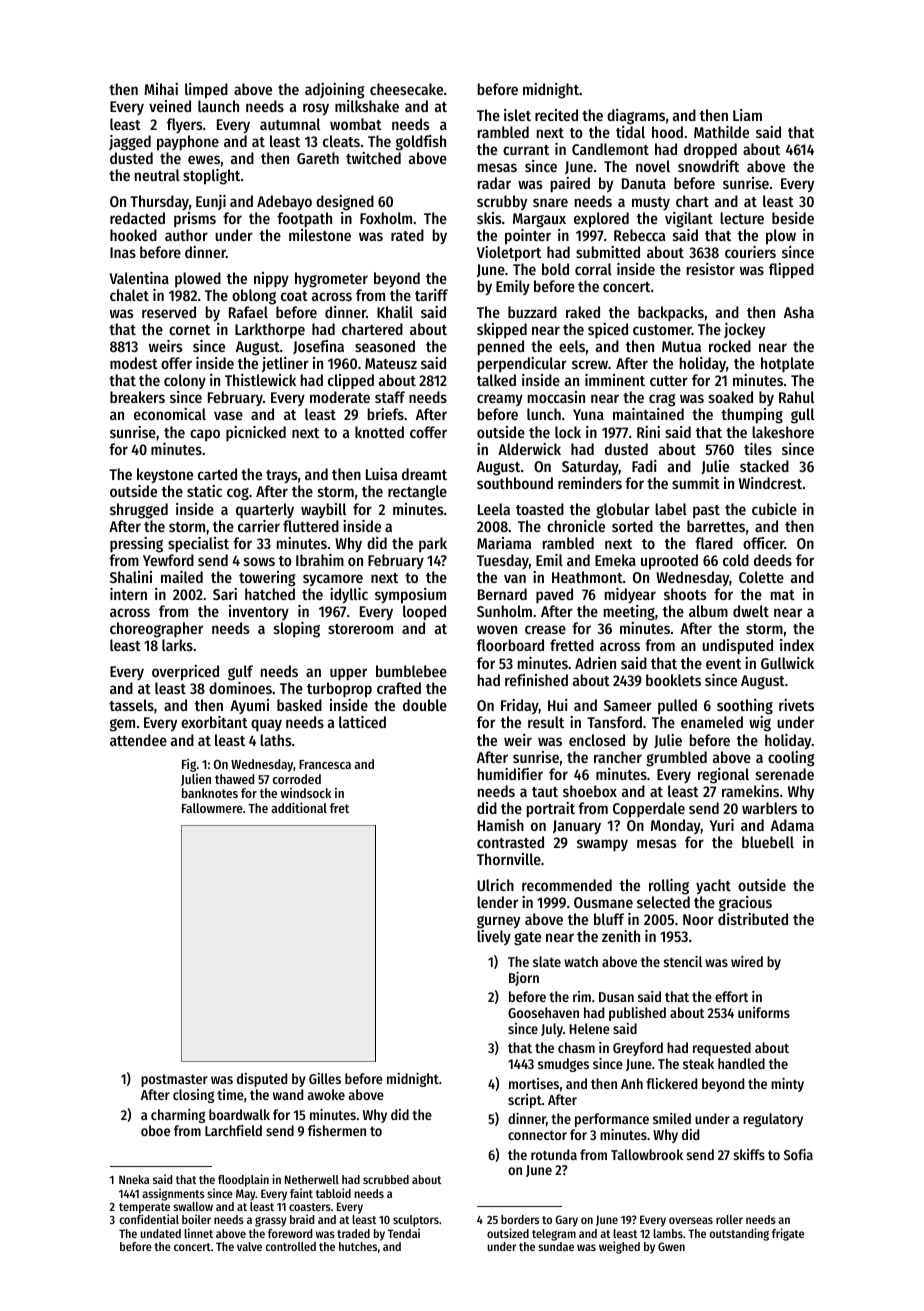 Image resolution: width=924 pixels, height=1311 pixels. I want to click on stoplight, so click(211, 177).
